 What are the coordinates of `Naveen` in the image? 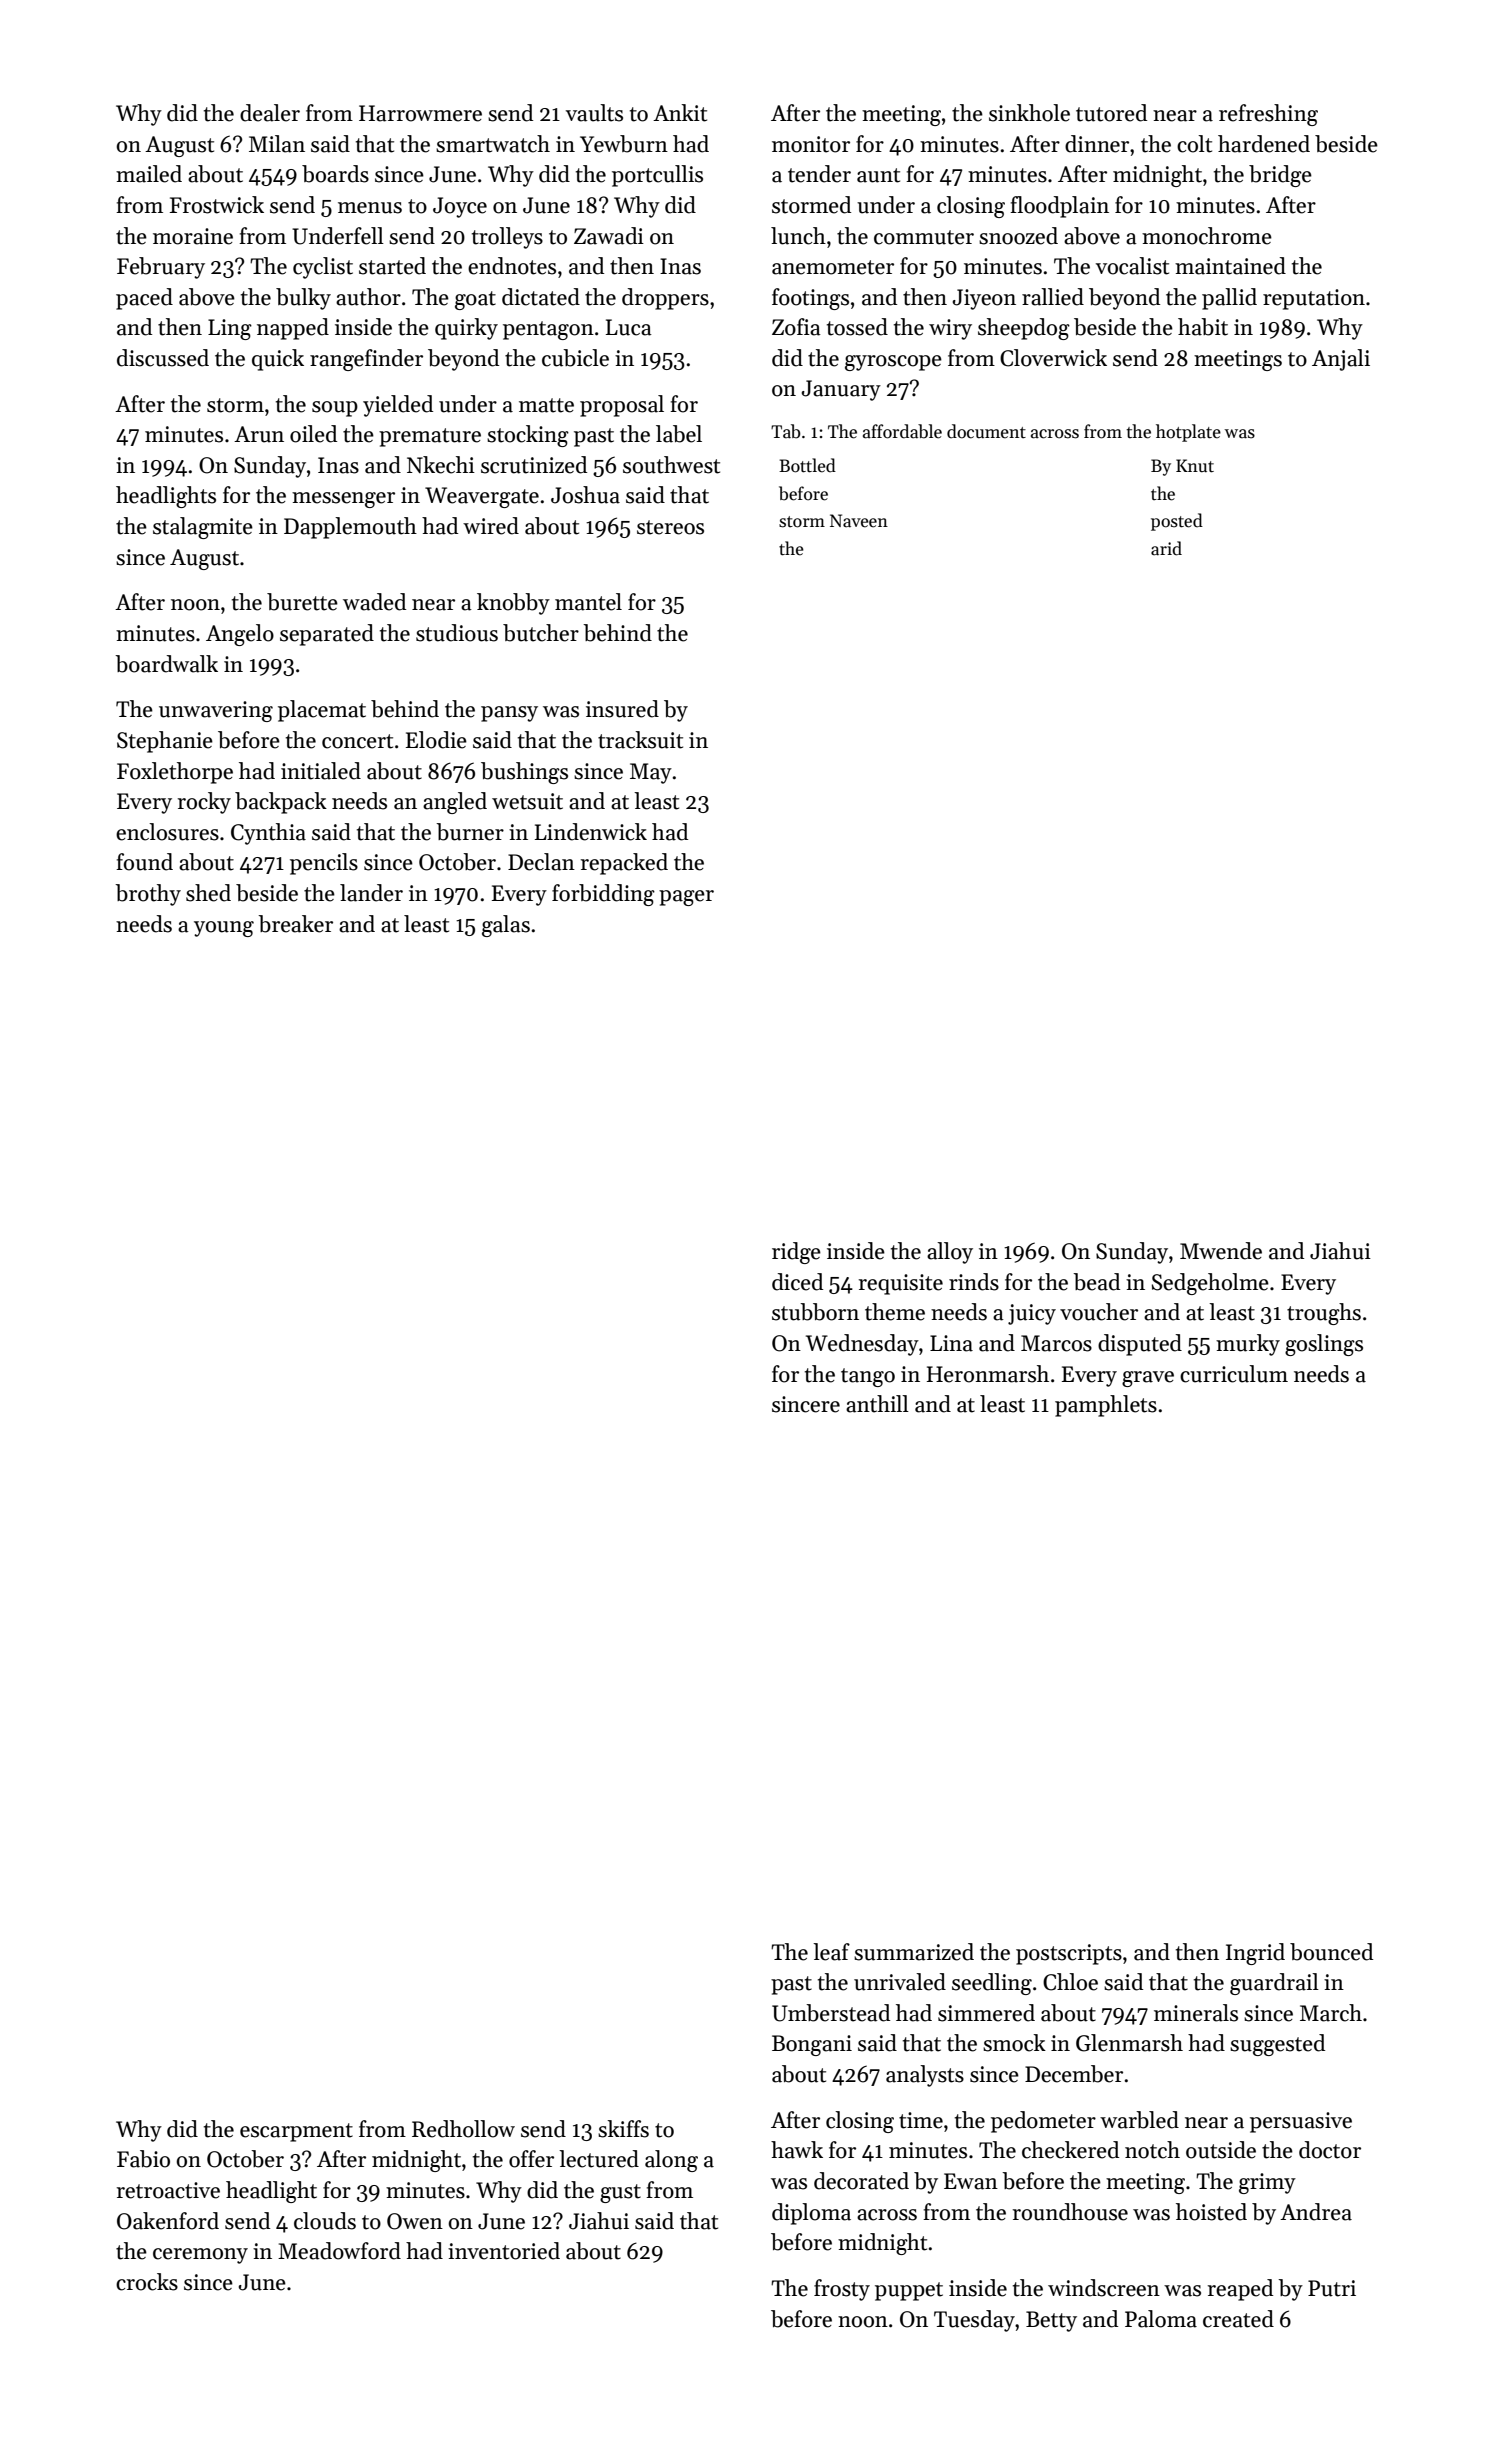 It's located at (859, 521).
